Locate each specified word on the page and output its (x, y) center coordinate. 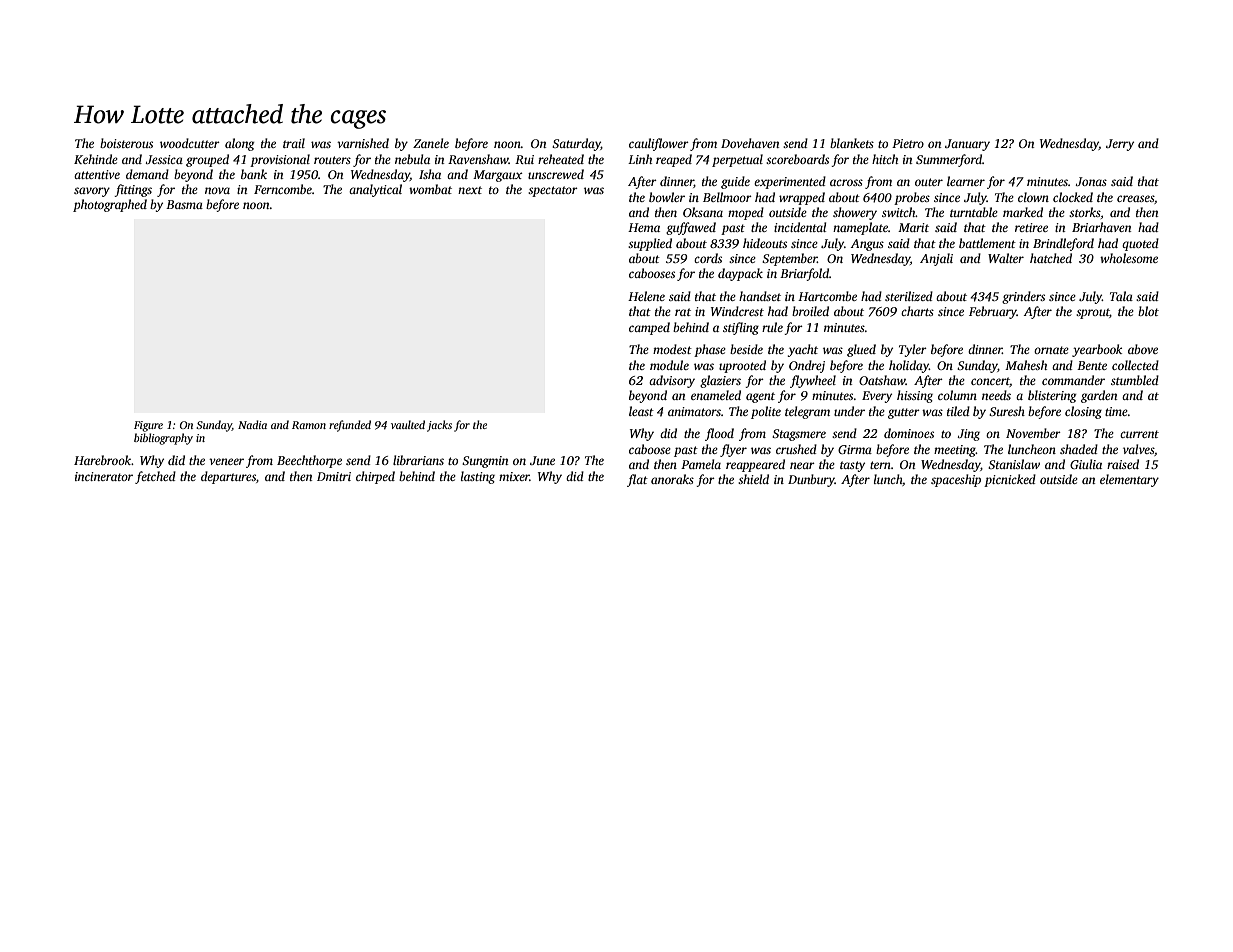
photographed (110, 205)
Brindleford (1063, 244)
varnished (363, 143)
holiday (909, 366)
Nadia (252, 424)
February (993, 312)
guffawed (691, 228)
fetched (155, 477)
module (669, 365)
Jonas (1091, 181)
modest (672, 349)
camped (649, 328)
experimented (790, 182)
